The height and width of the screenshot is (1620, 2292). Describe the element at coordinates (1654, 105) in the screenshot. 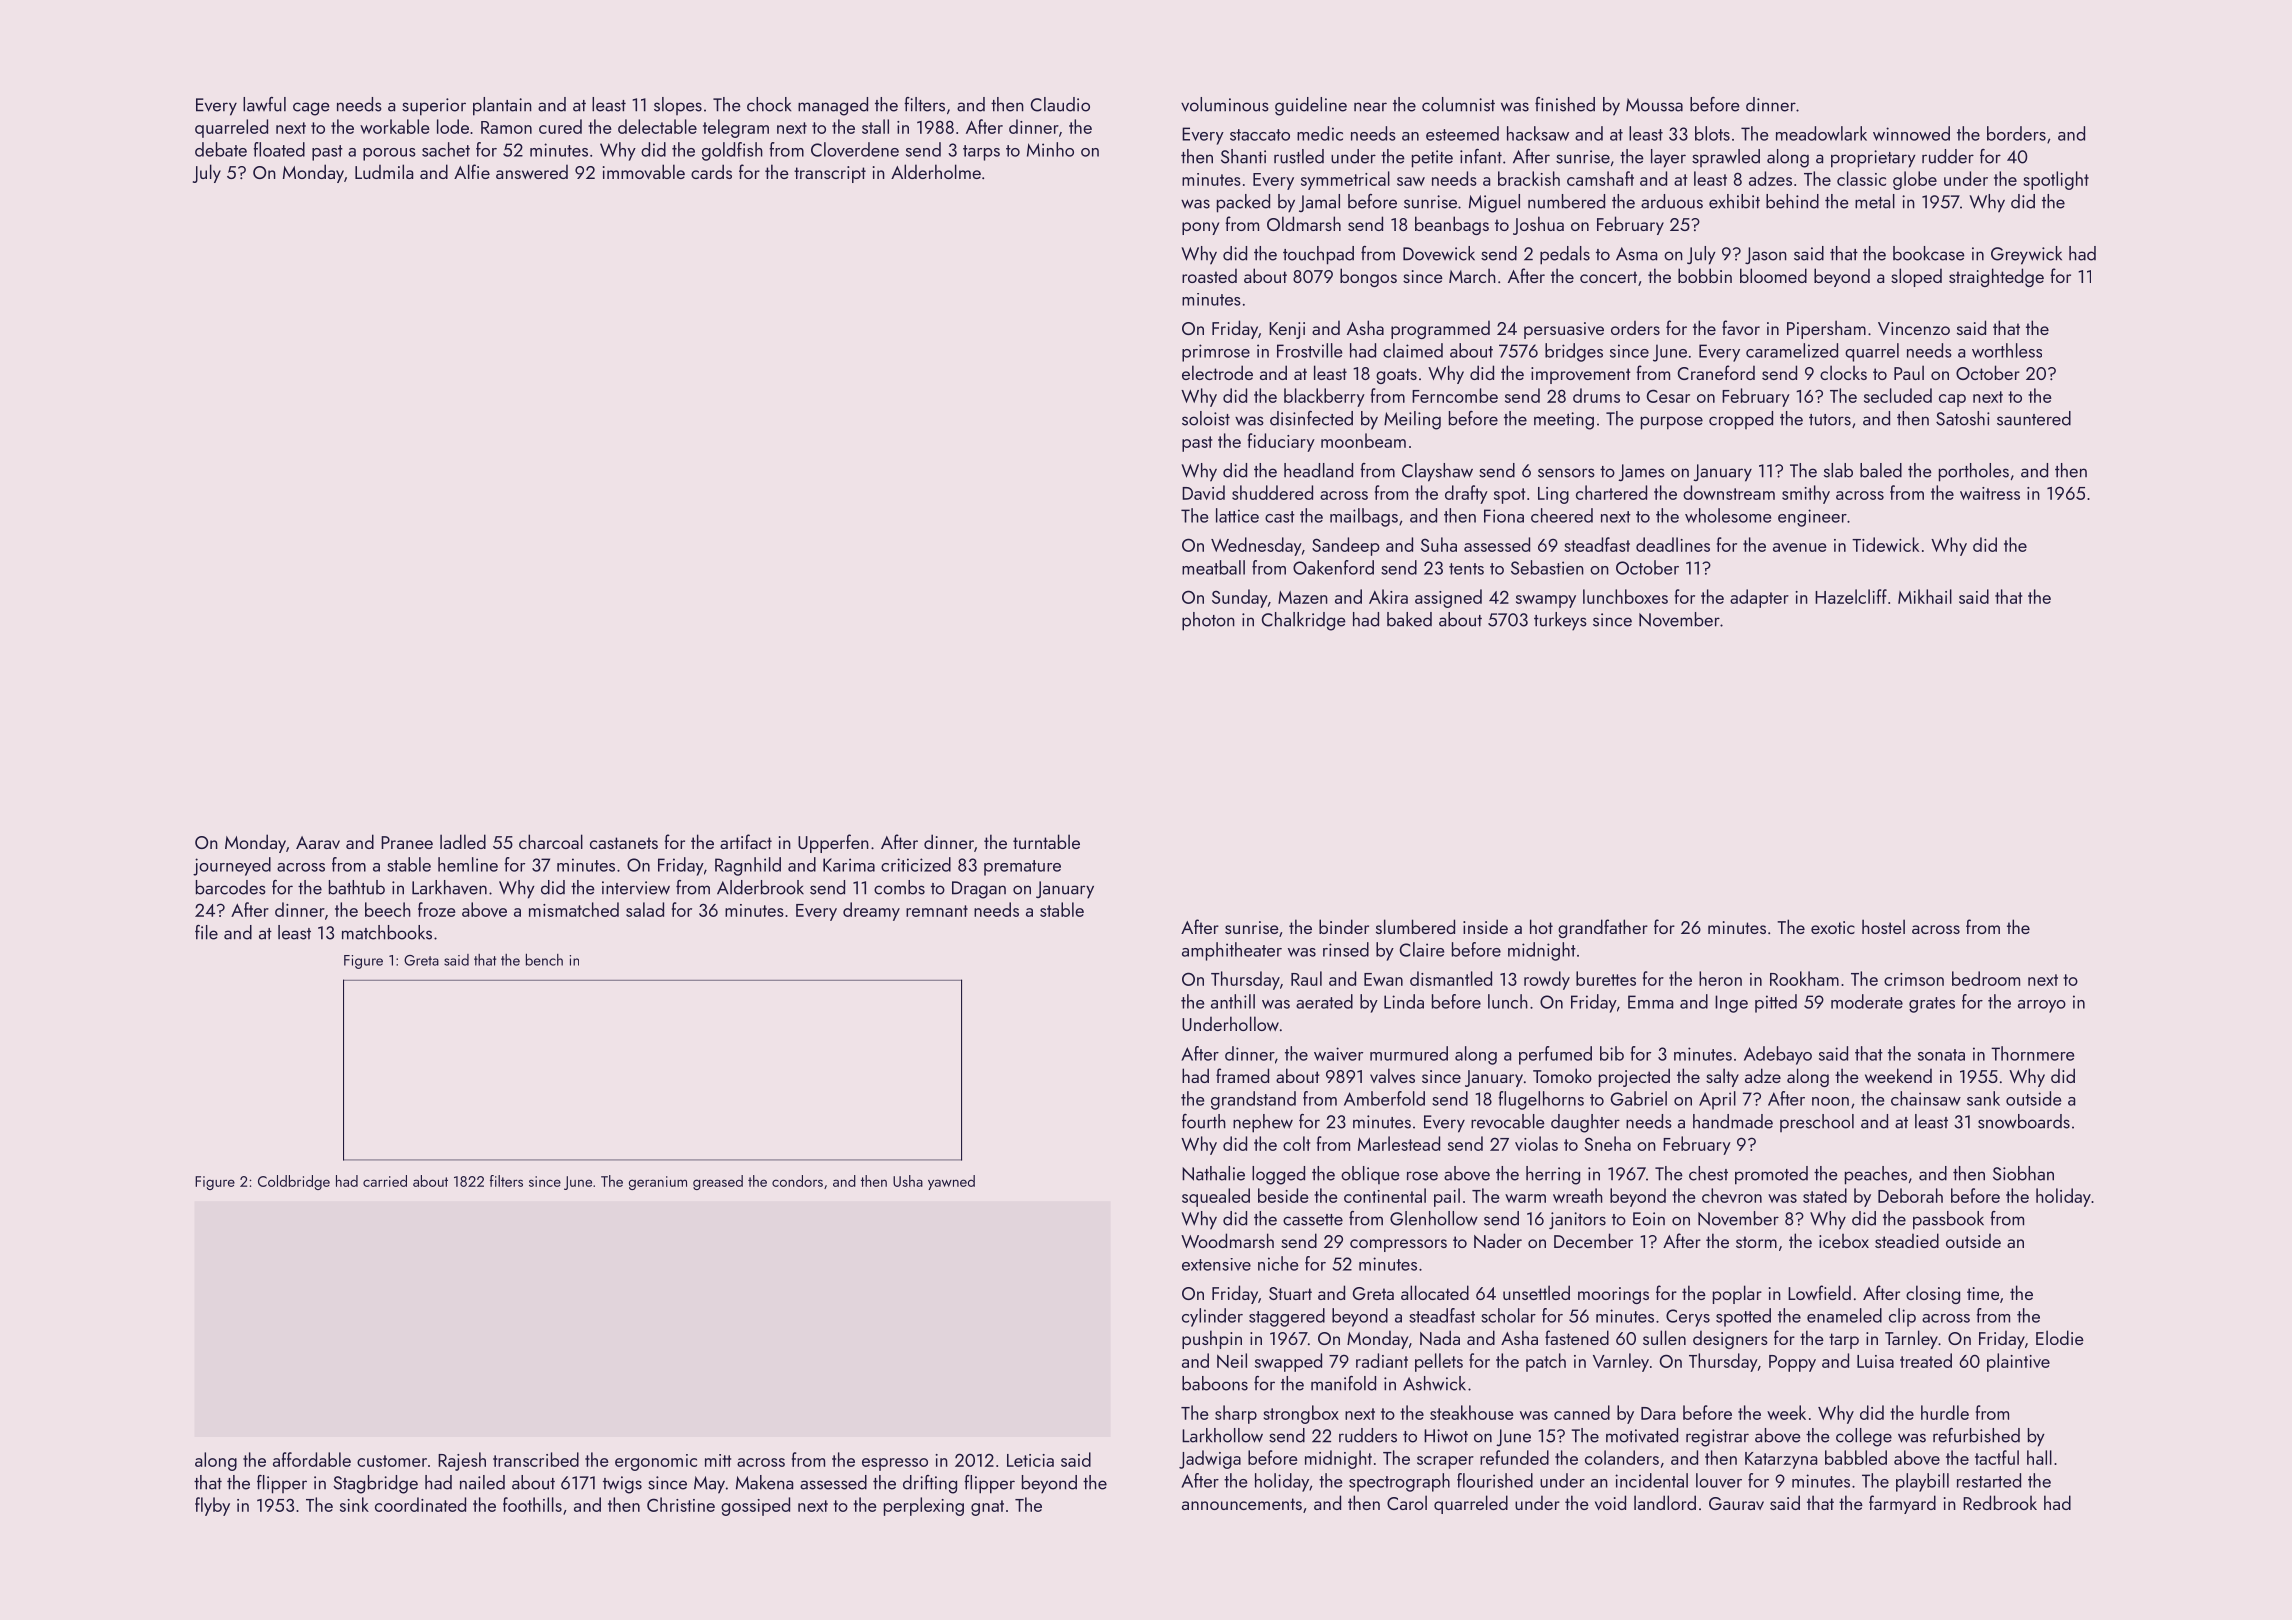

I see `Moussa` at that location.
